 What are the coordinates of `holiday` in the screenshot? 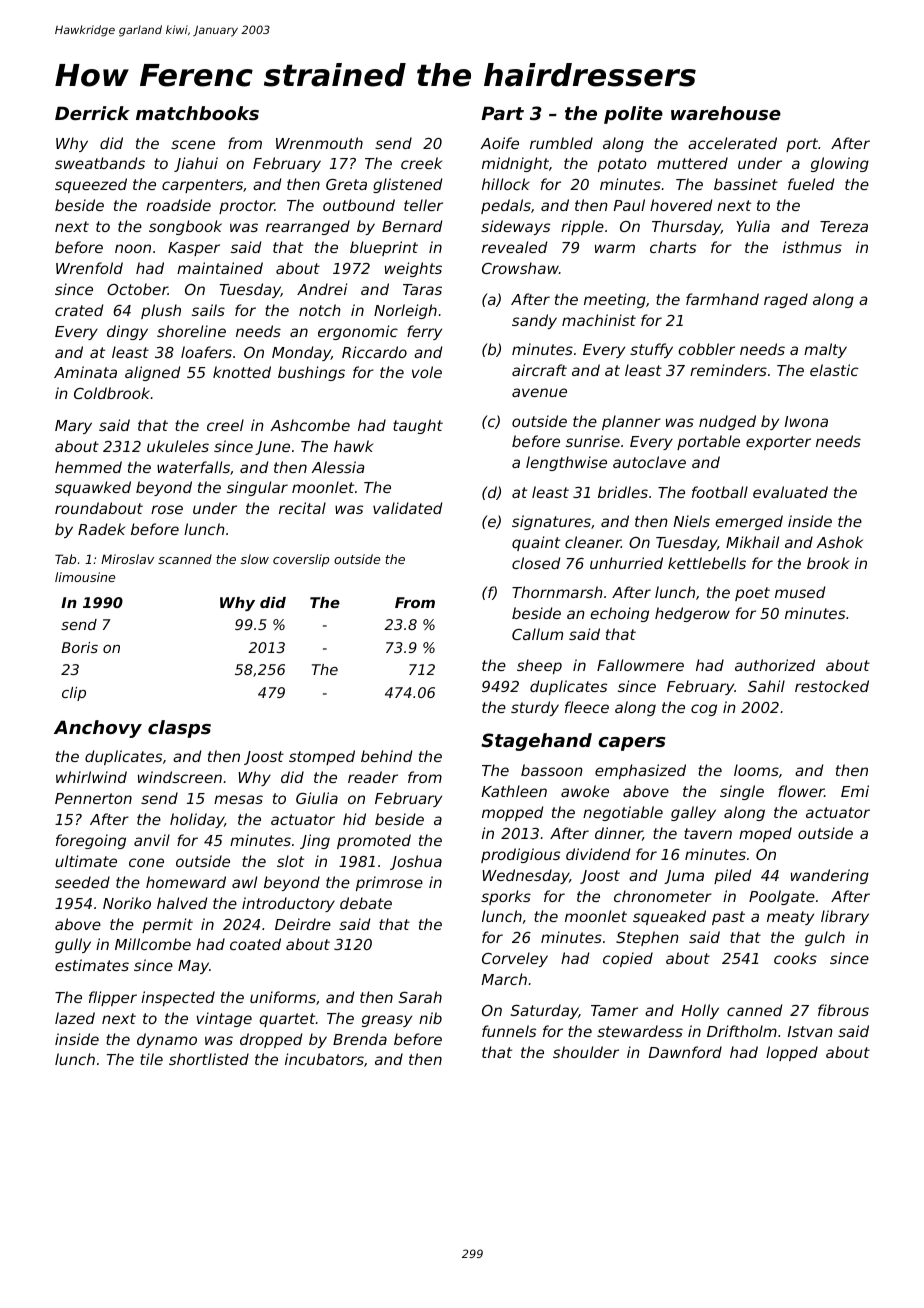 It's located at (197, 820).
